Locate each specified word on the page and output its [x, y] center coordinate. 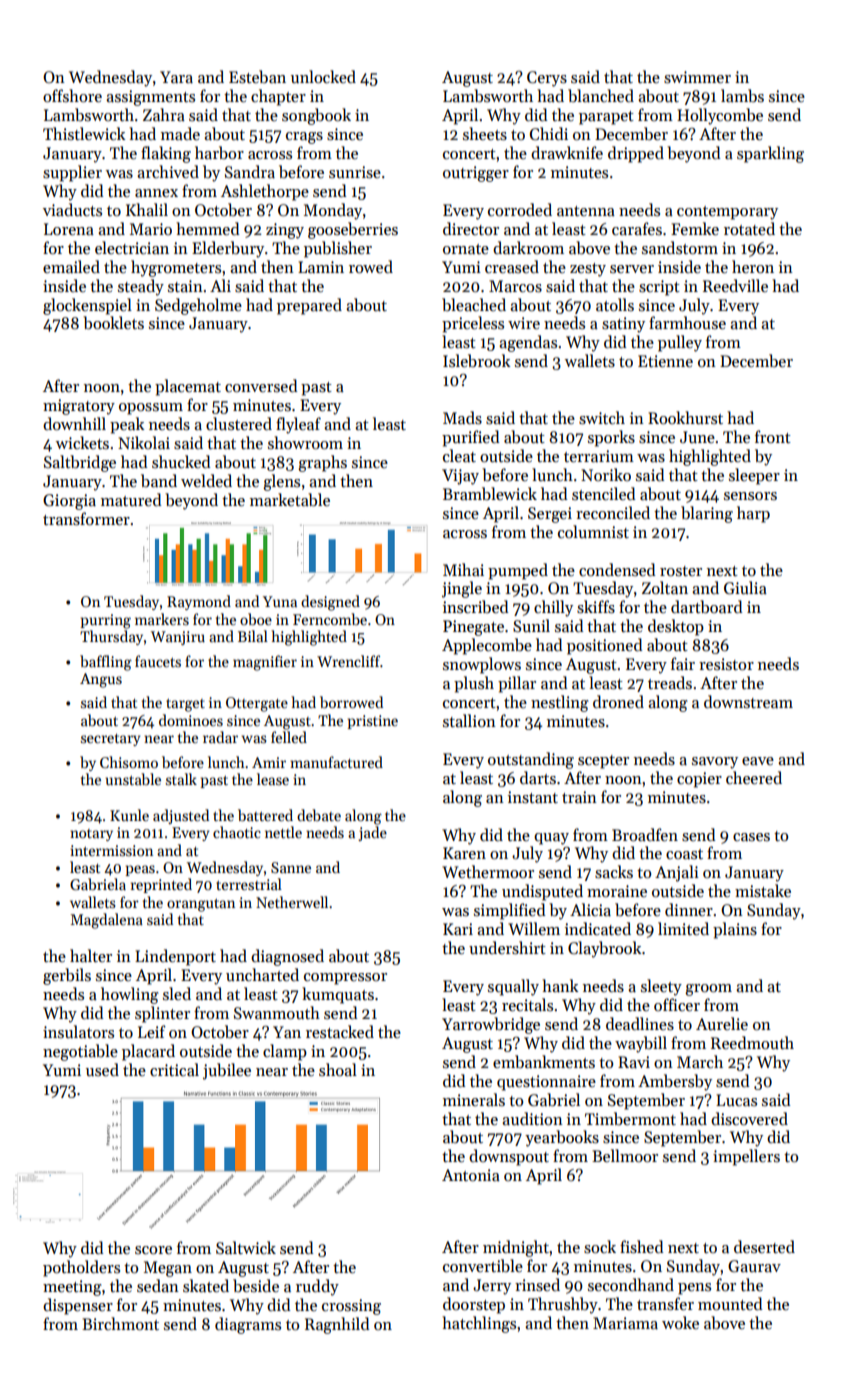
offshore [72, 95]
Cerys [547, 79]
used [102, 1069]
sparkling [770, 154]
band [159, 480]
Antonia [471, 1175]
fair [683, 663]
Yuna [280, 601]
